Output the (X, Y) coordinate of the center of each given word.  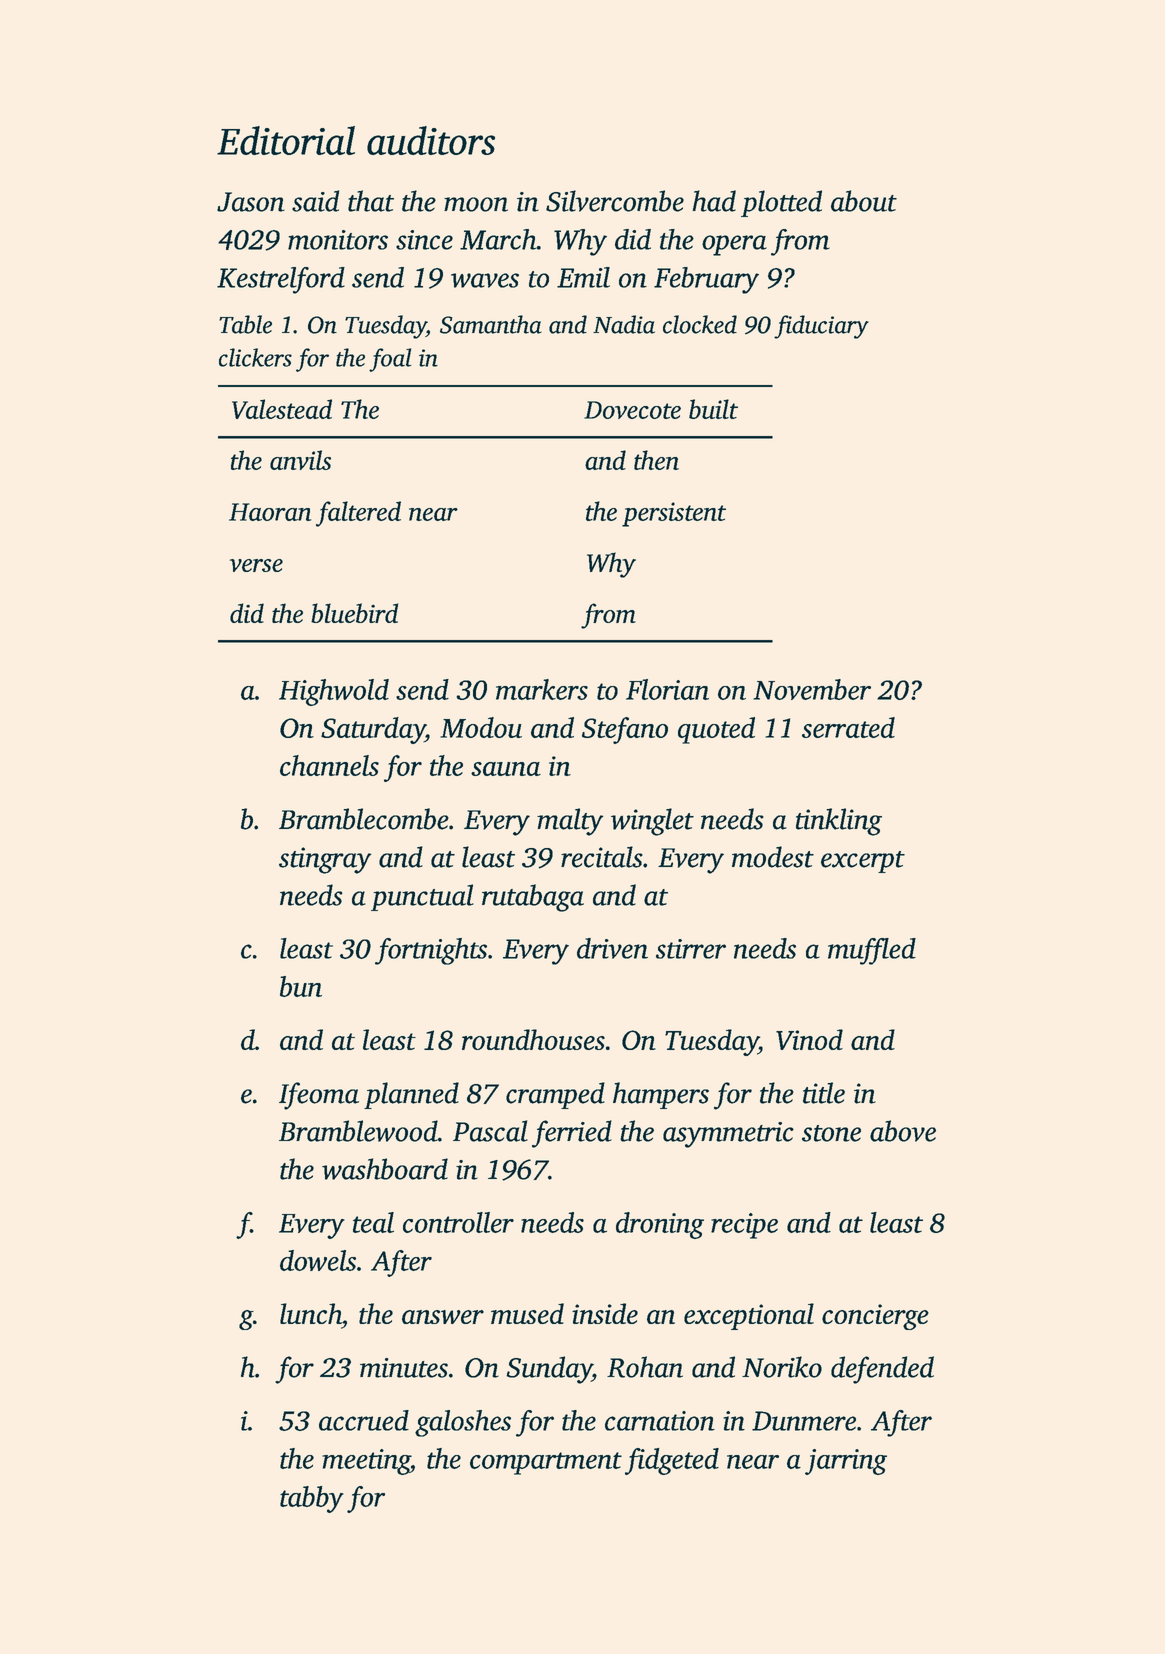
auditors (431, 140)
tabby (312, 1499)
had (714, 201)
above (903, 1131)
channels (329, 765)
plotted (781, 203)
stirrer (691, 949)
